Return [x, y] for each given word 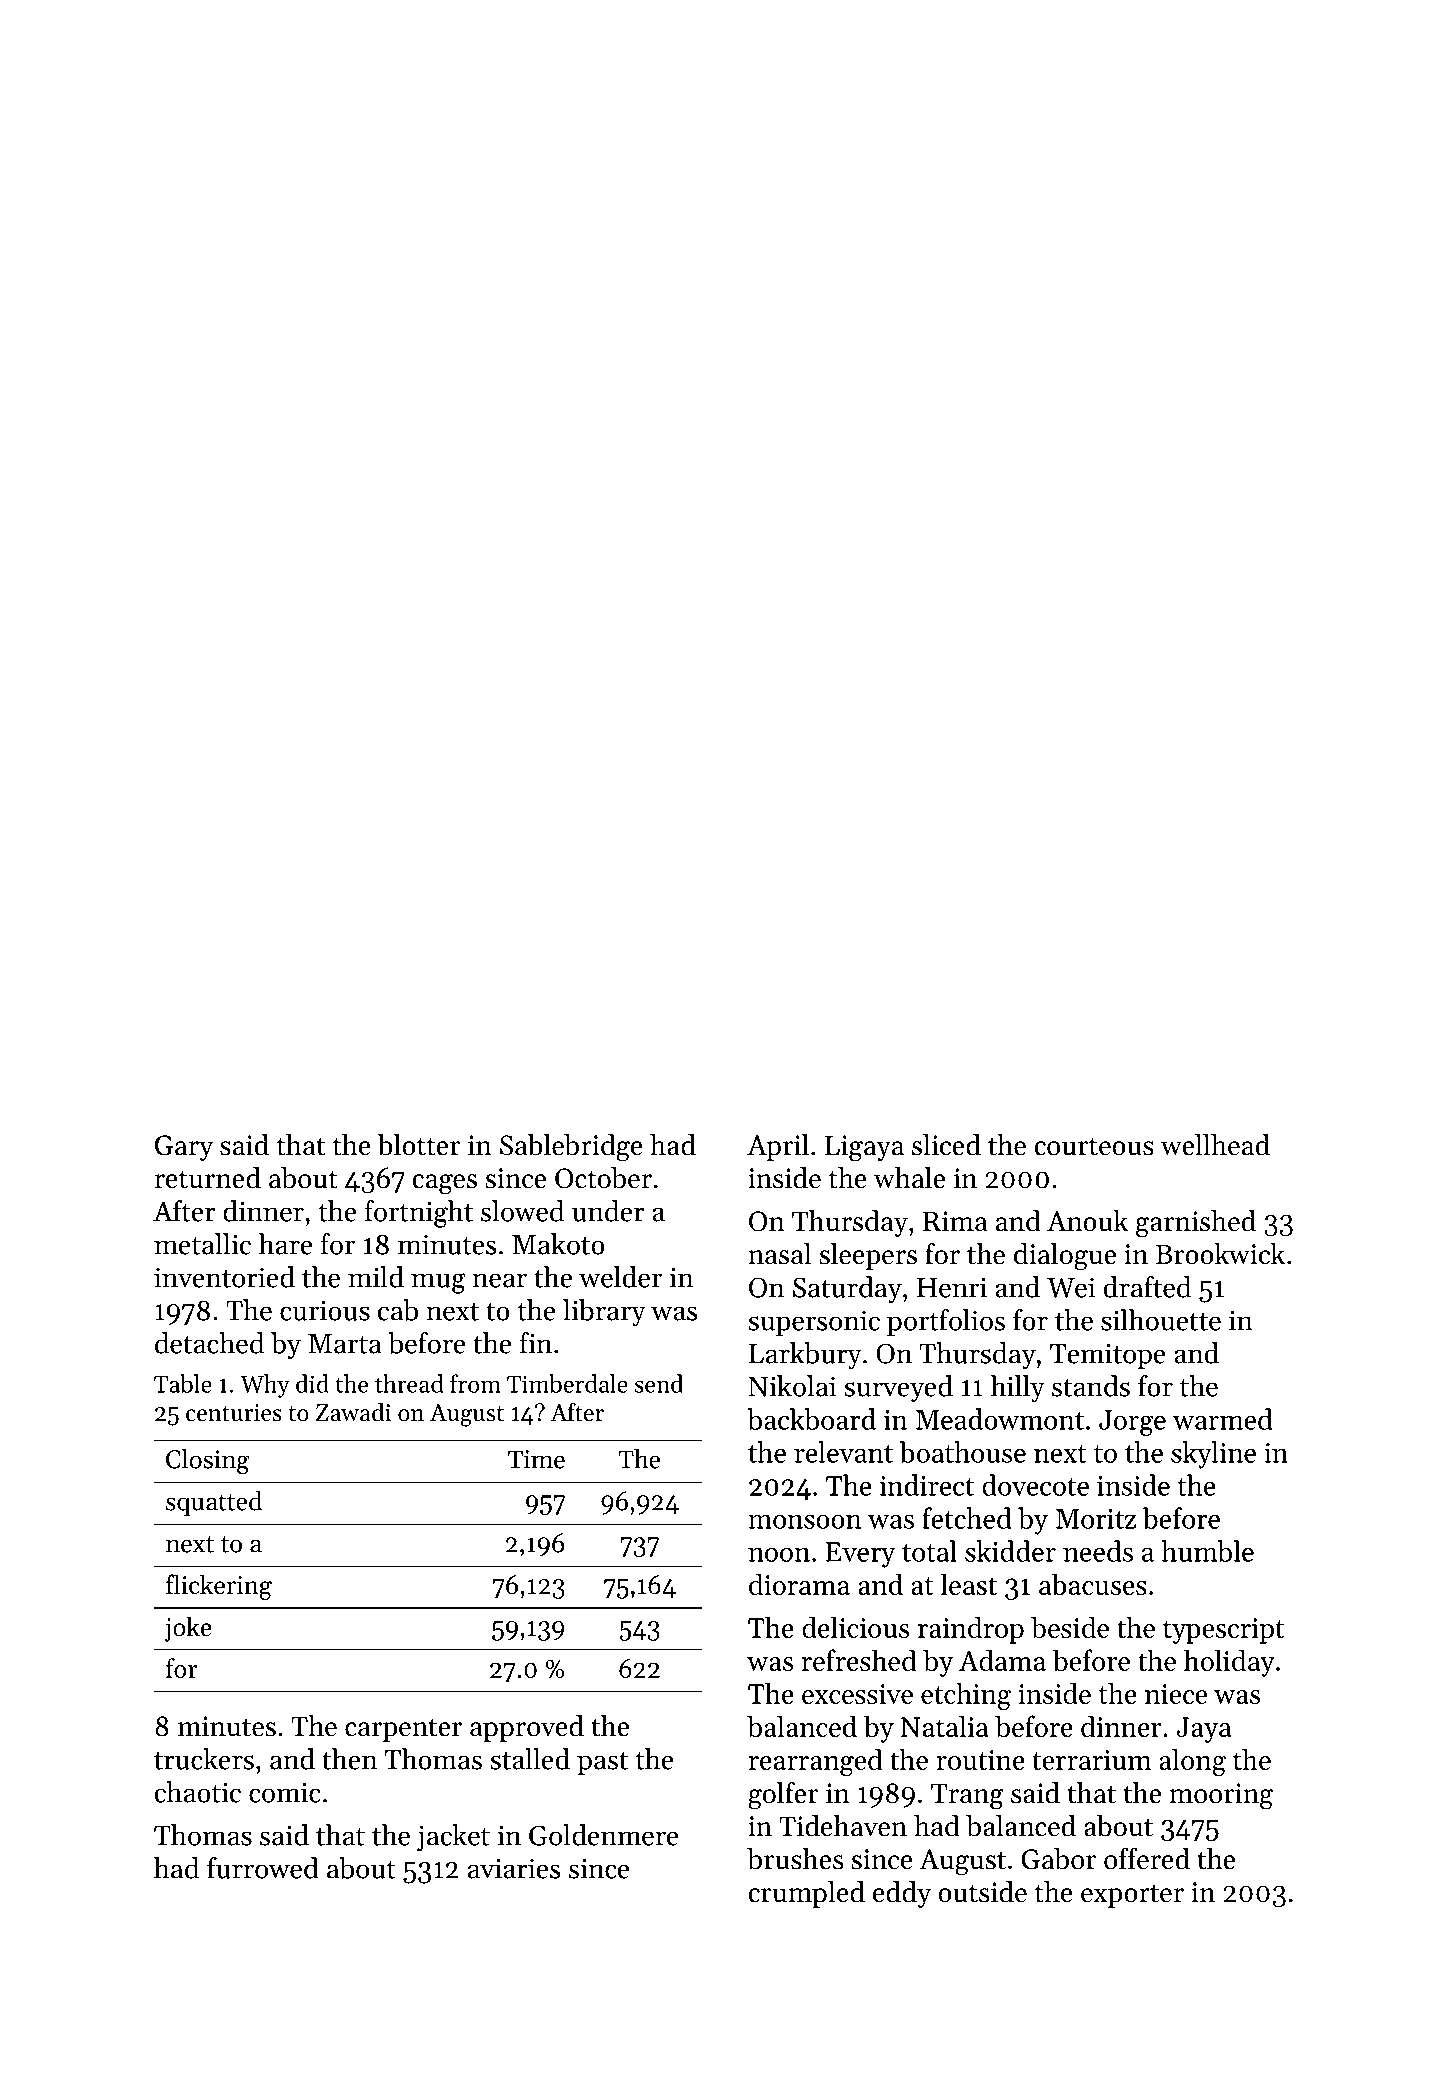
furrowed [263, 1868]
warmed [1222, 1419]
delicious [855, 1627]
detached [209, 1343]
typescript [1223, 1631]
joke [188, 1629]
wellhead [1215, 1145]
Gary [184, 1148]
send [659, 1383]
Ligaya [864, 1148]
